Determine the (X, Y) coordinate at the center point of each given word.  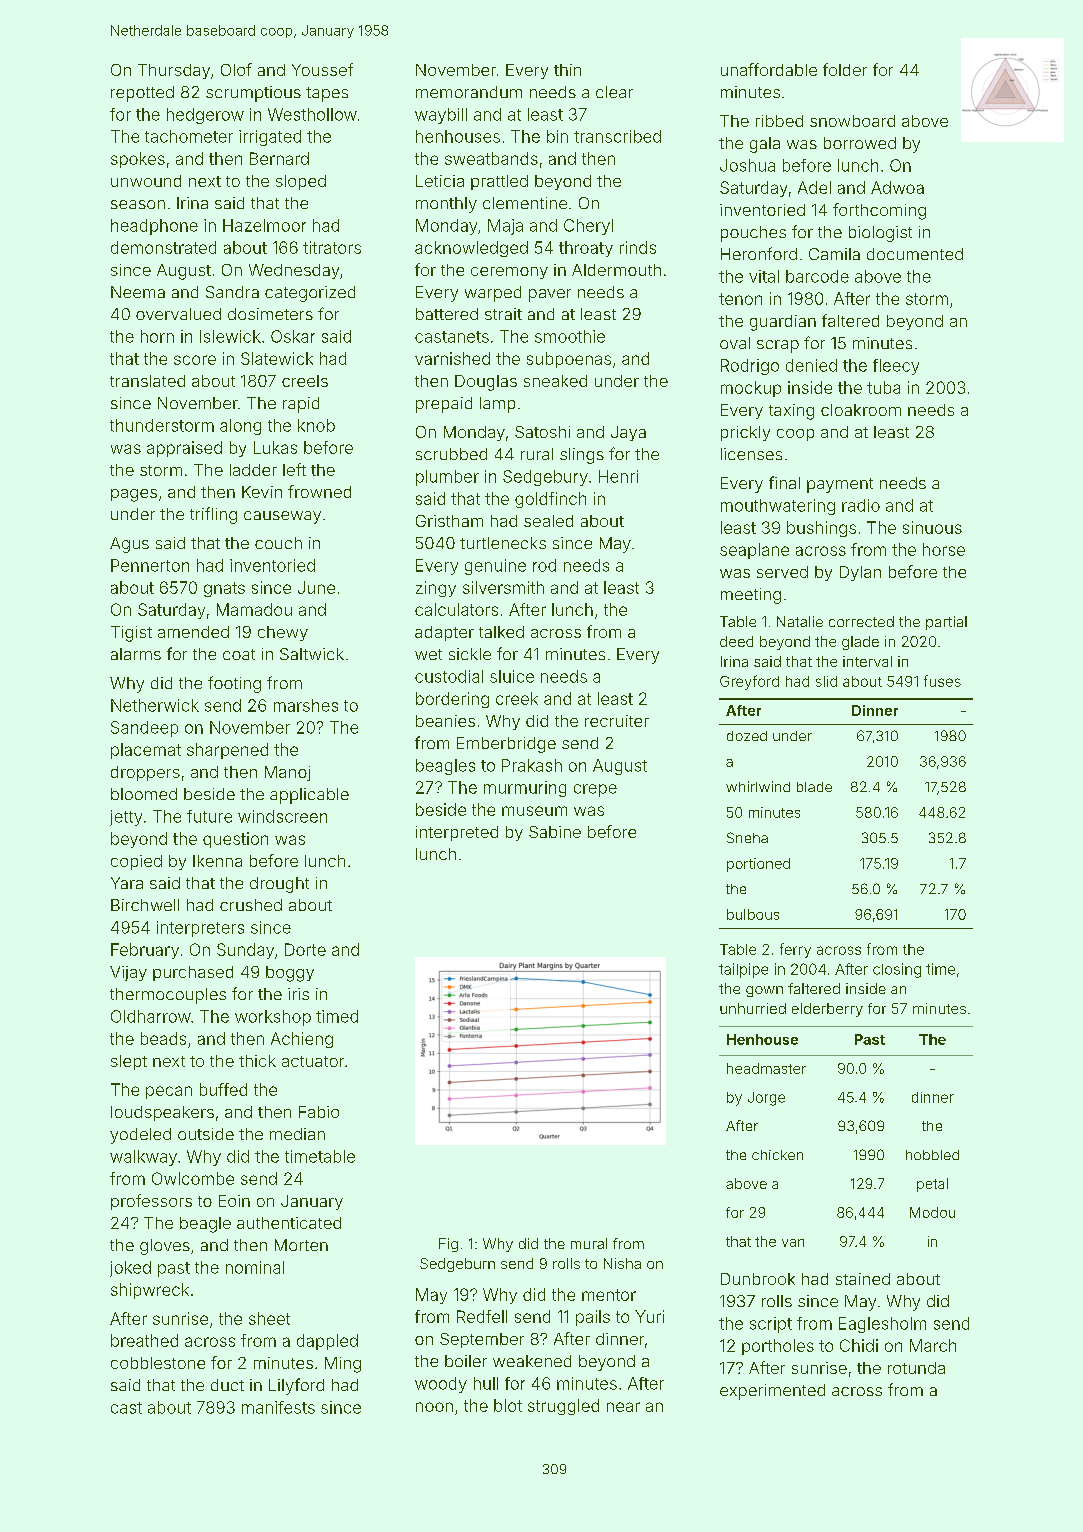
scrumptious (253, 94)
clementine (525, 203)
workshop (273, 1018)
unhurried (753, 1008)
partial (946, 623)
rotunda (916, 1368)
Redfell (482, 1316)
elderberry (827, 1010)
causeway (282, 517)
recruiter (617, 721)
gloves (165, 1247)
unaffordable (769, 69)
